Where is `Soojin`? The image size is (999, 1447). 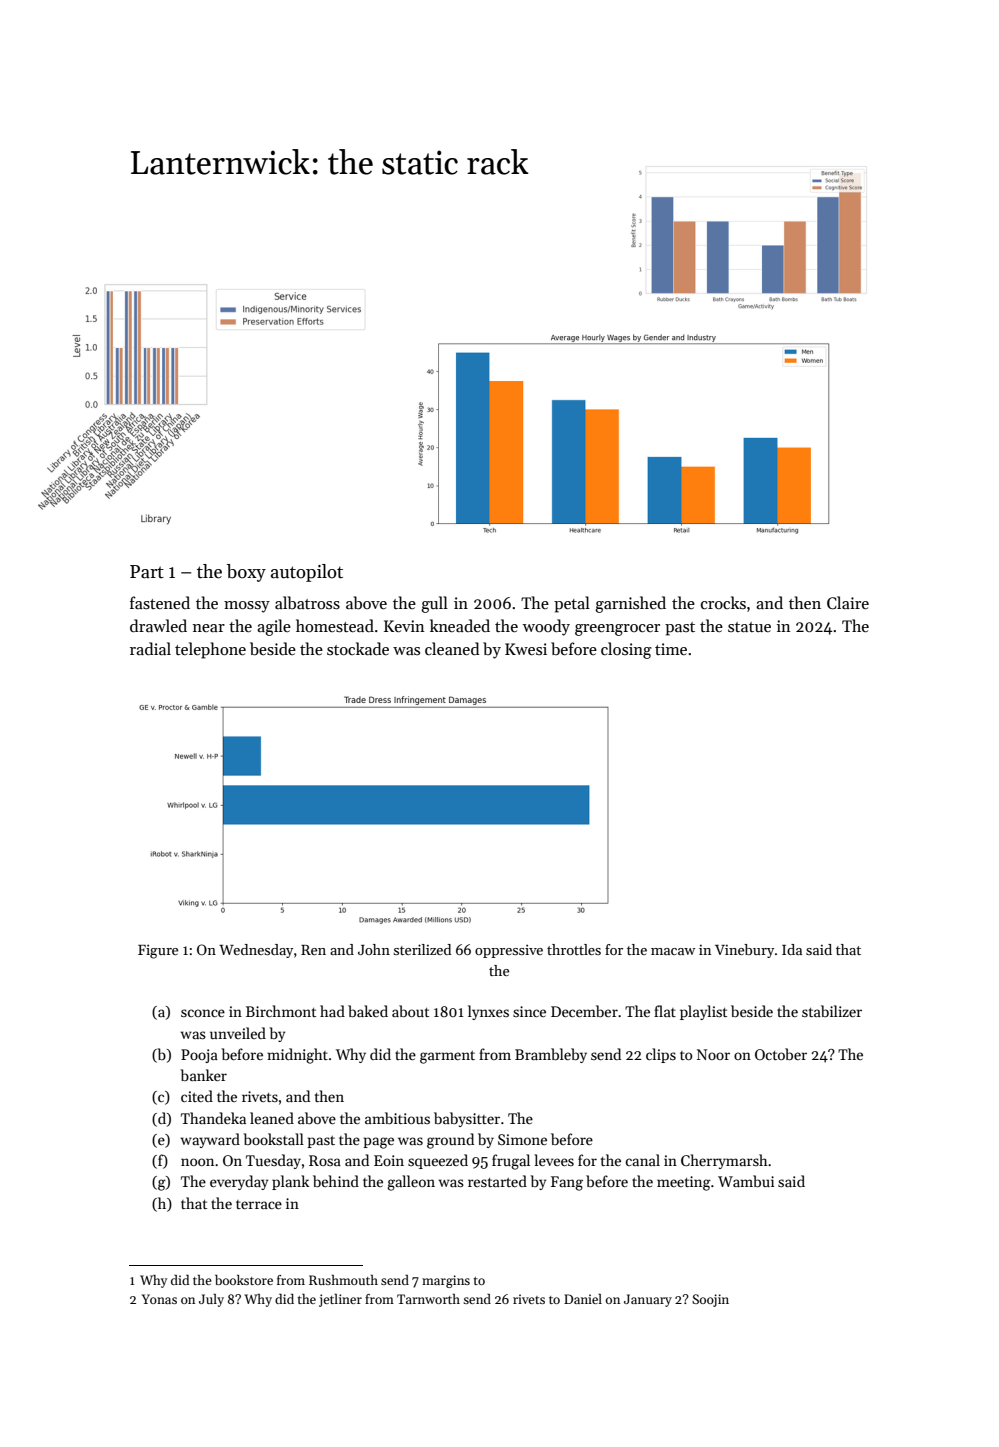
Soojin is located at coordinates (710, 1300).
